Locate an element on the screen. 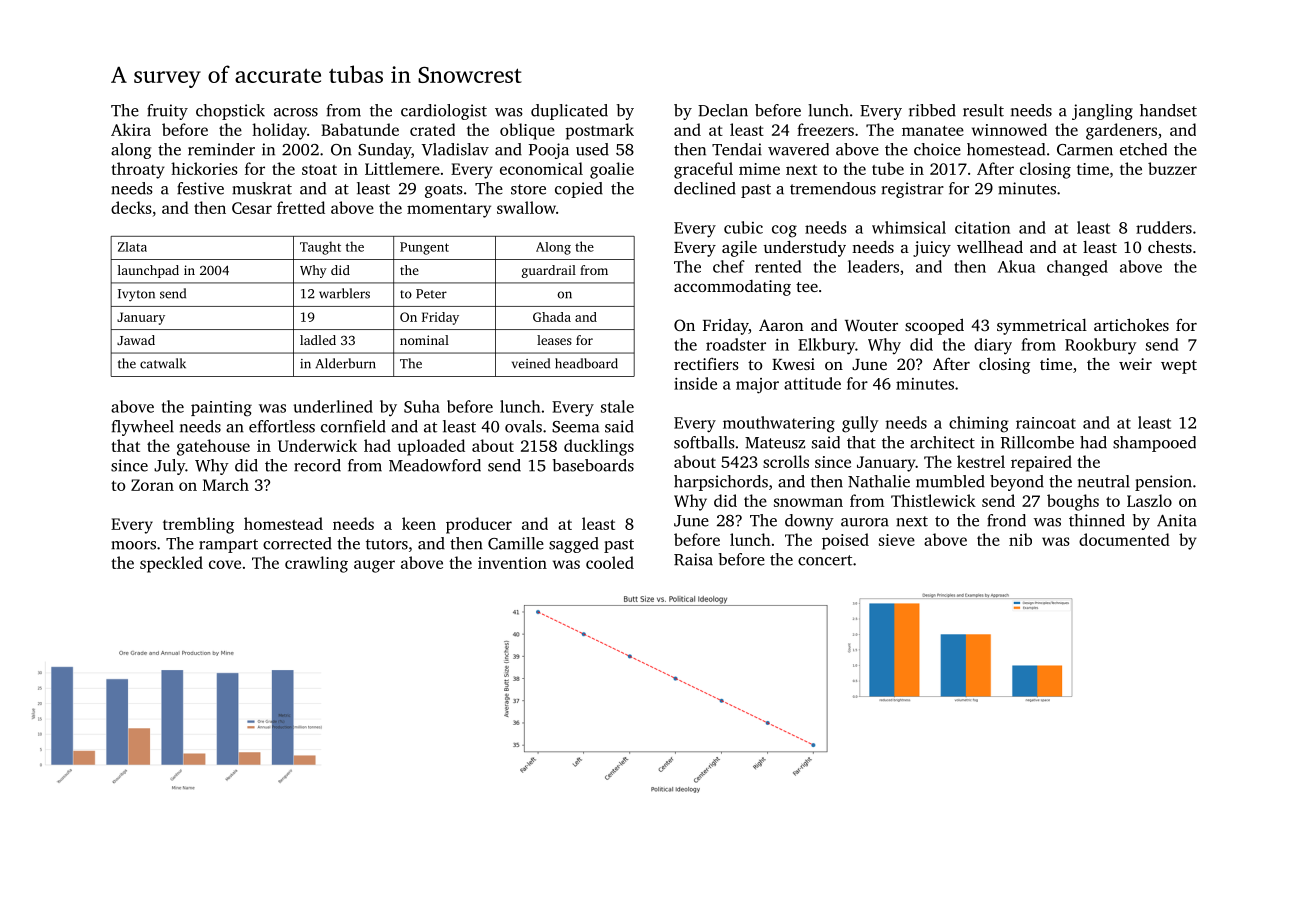 Image resolution: width=1308 pixels, height=924 pixels. nib is located at coordinates (1020, 539).
